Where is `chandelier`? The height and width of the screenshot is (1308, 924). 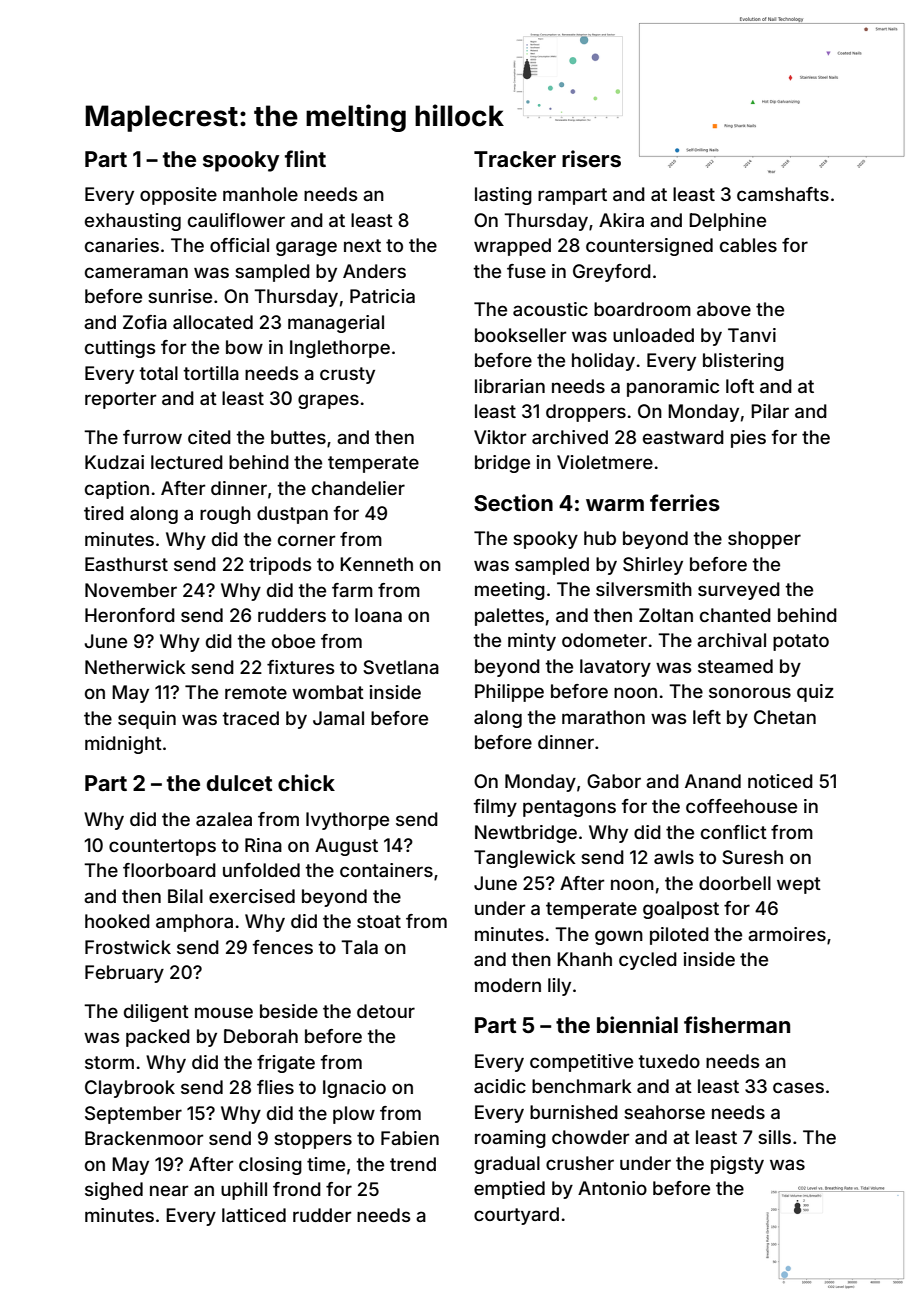 chandelier is located at coordinates (358, 488).
